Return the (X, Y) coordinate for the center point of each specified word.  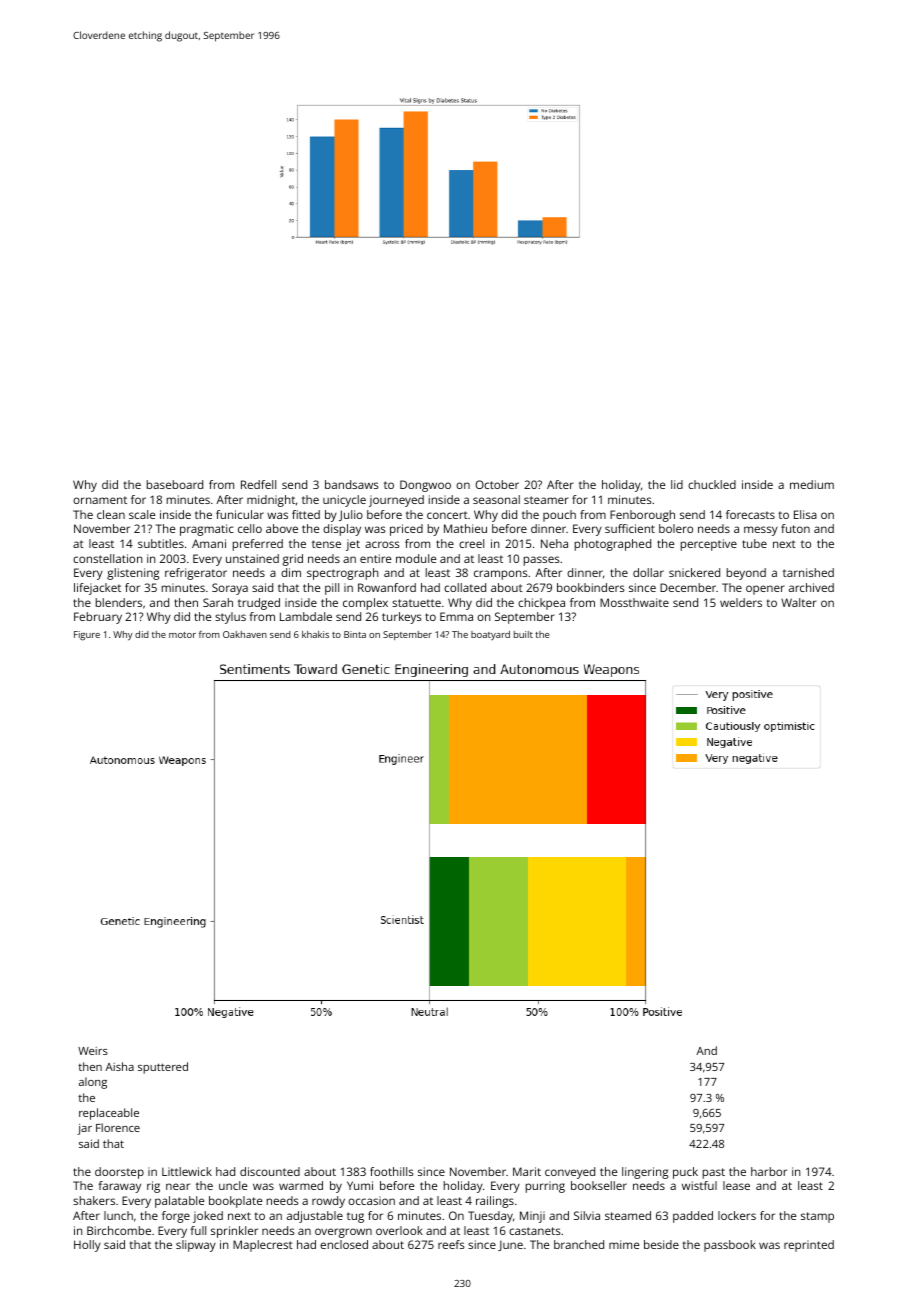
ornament (100, 500)
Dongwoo (425, 486)
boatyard (490, 635)
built (523, 634)
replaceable (109, 1114)
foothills (392, 1171)
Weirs (93, 1051)
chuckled (712, 484)
